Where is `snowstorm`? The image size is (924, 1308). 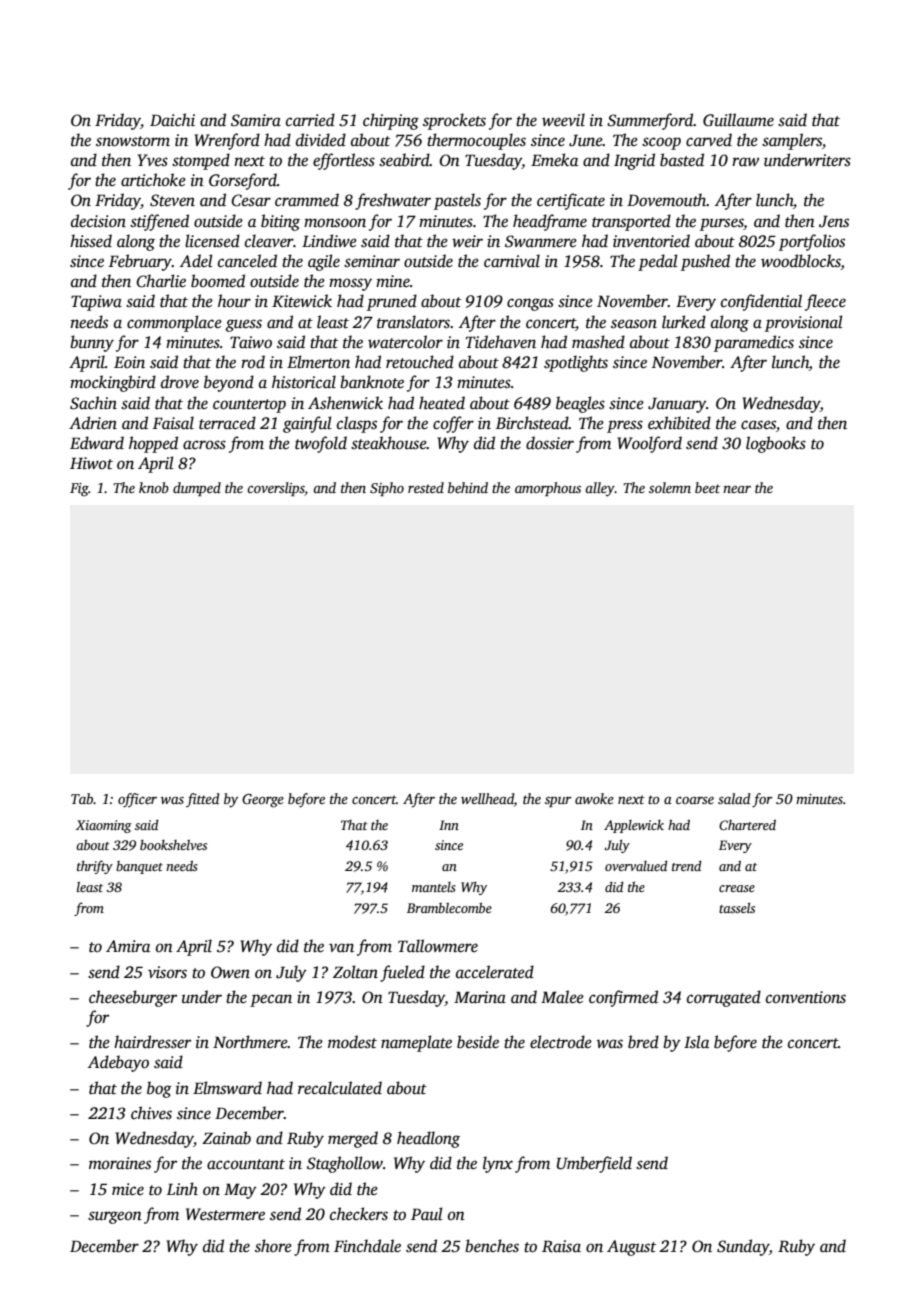
snowstorm is located at coordinates (133, 141).
